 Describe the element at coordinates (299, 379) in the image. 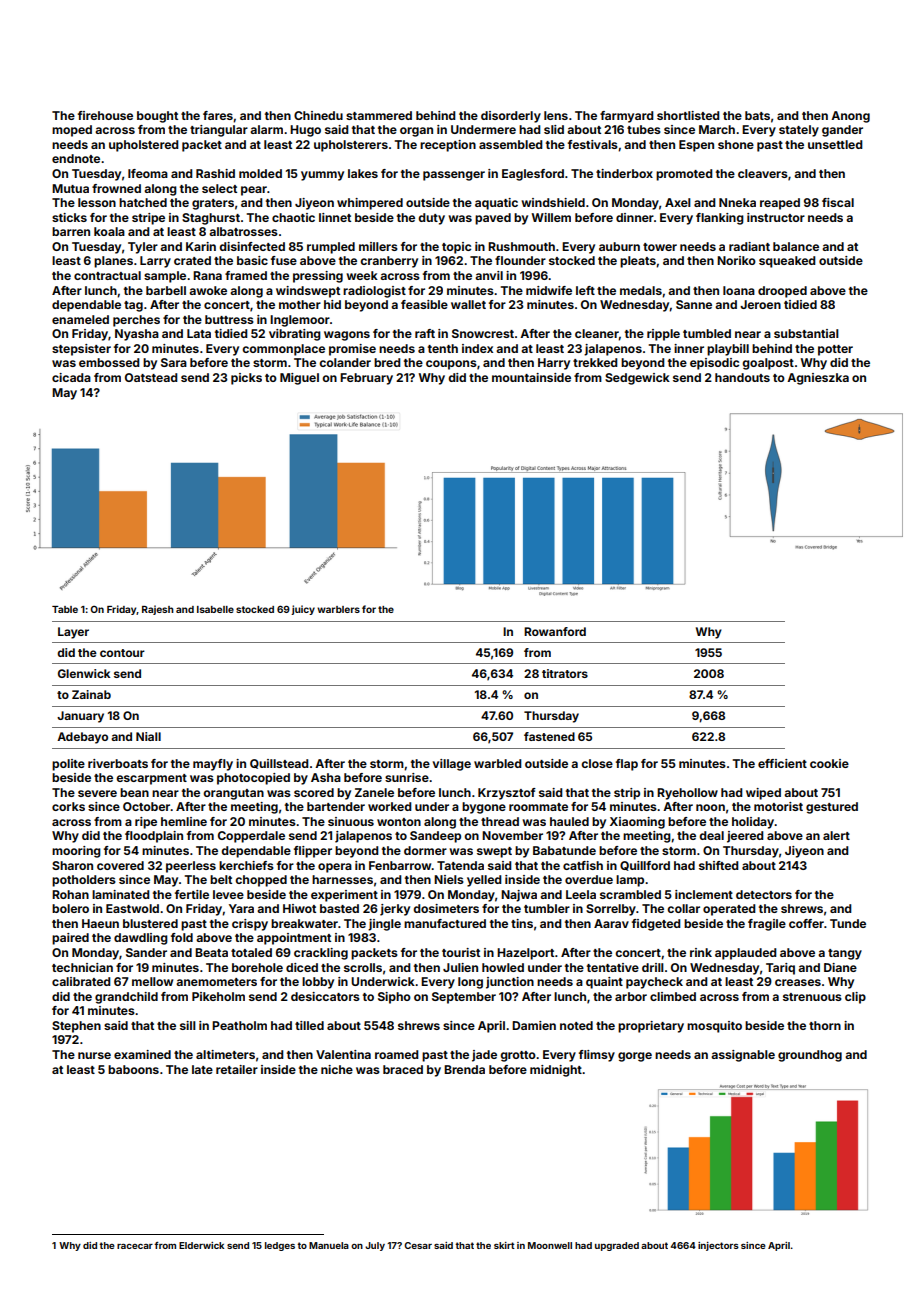

I see `Miguel` at that location.
